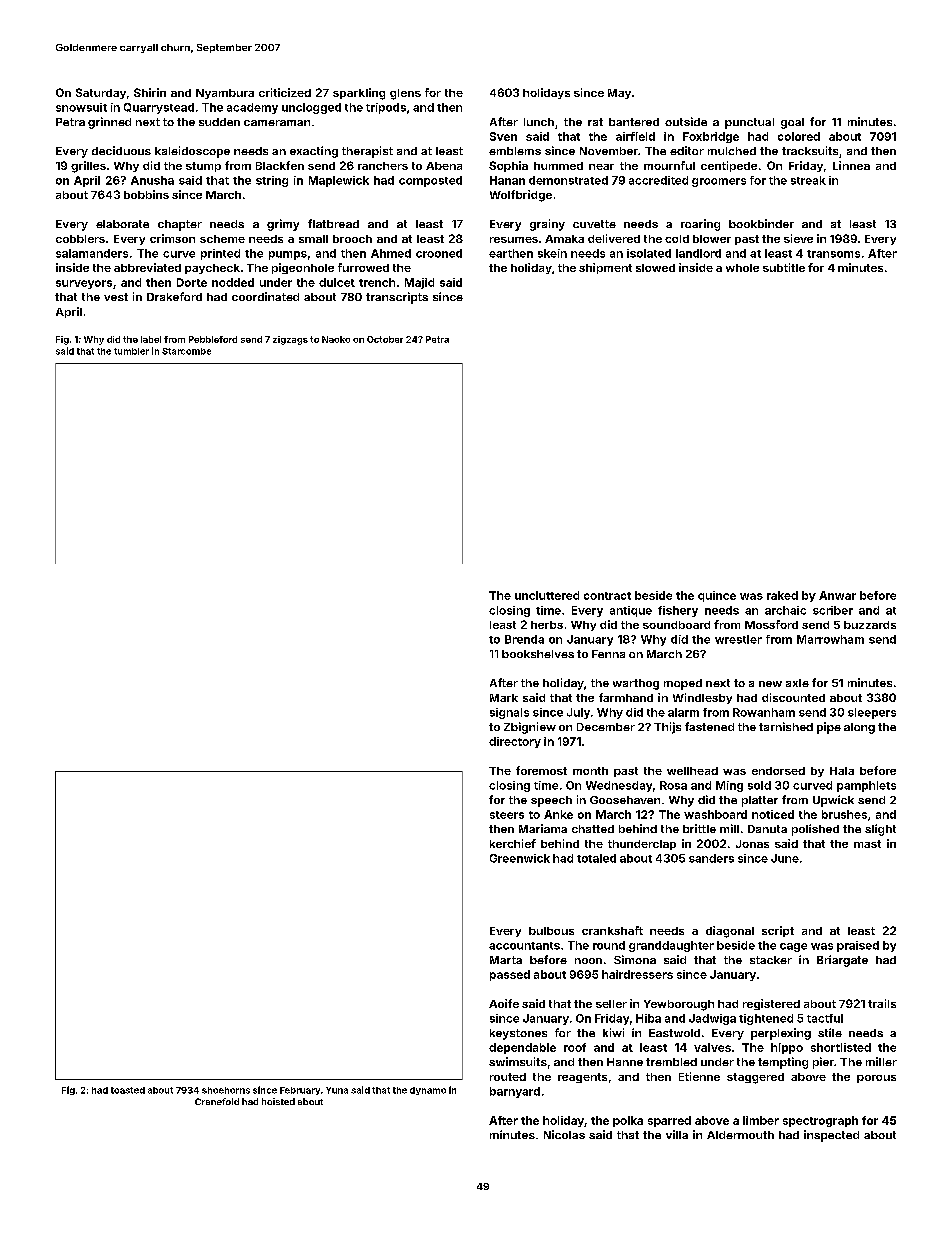  Describe the element at coordinates (607, 596) in the screenshot. I see `contract` at that location.
